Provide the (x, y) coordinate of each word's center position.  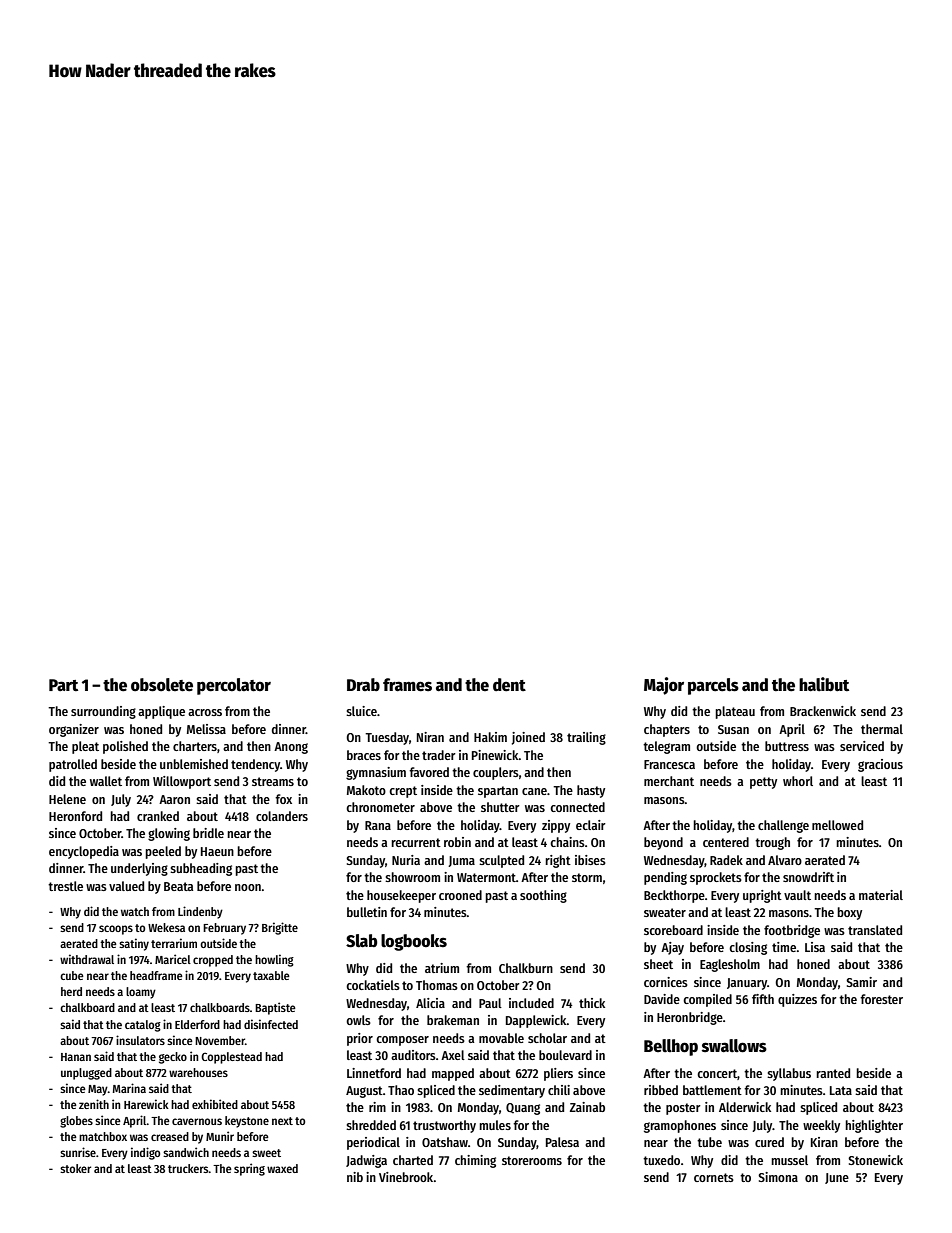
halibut (824, 684)
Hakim (490, 737)
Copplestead (231, 1058)
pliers (558, 1074)
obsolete (162, 685)
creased (170, 1136)
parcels (713, 686)
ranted (833, 1073)
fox (283, 799)
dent (509, 685)
